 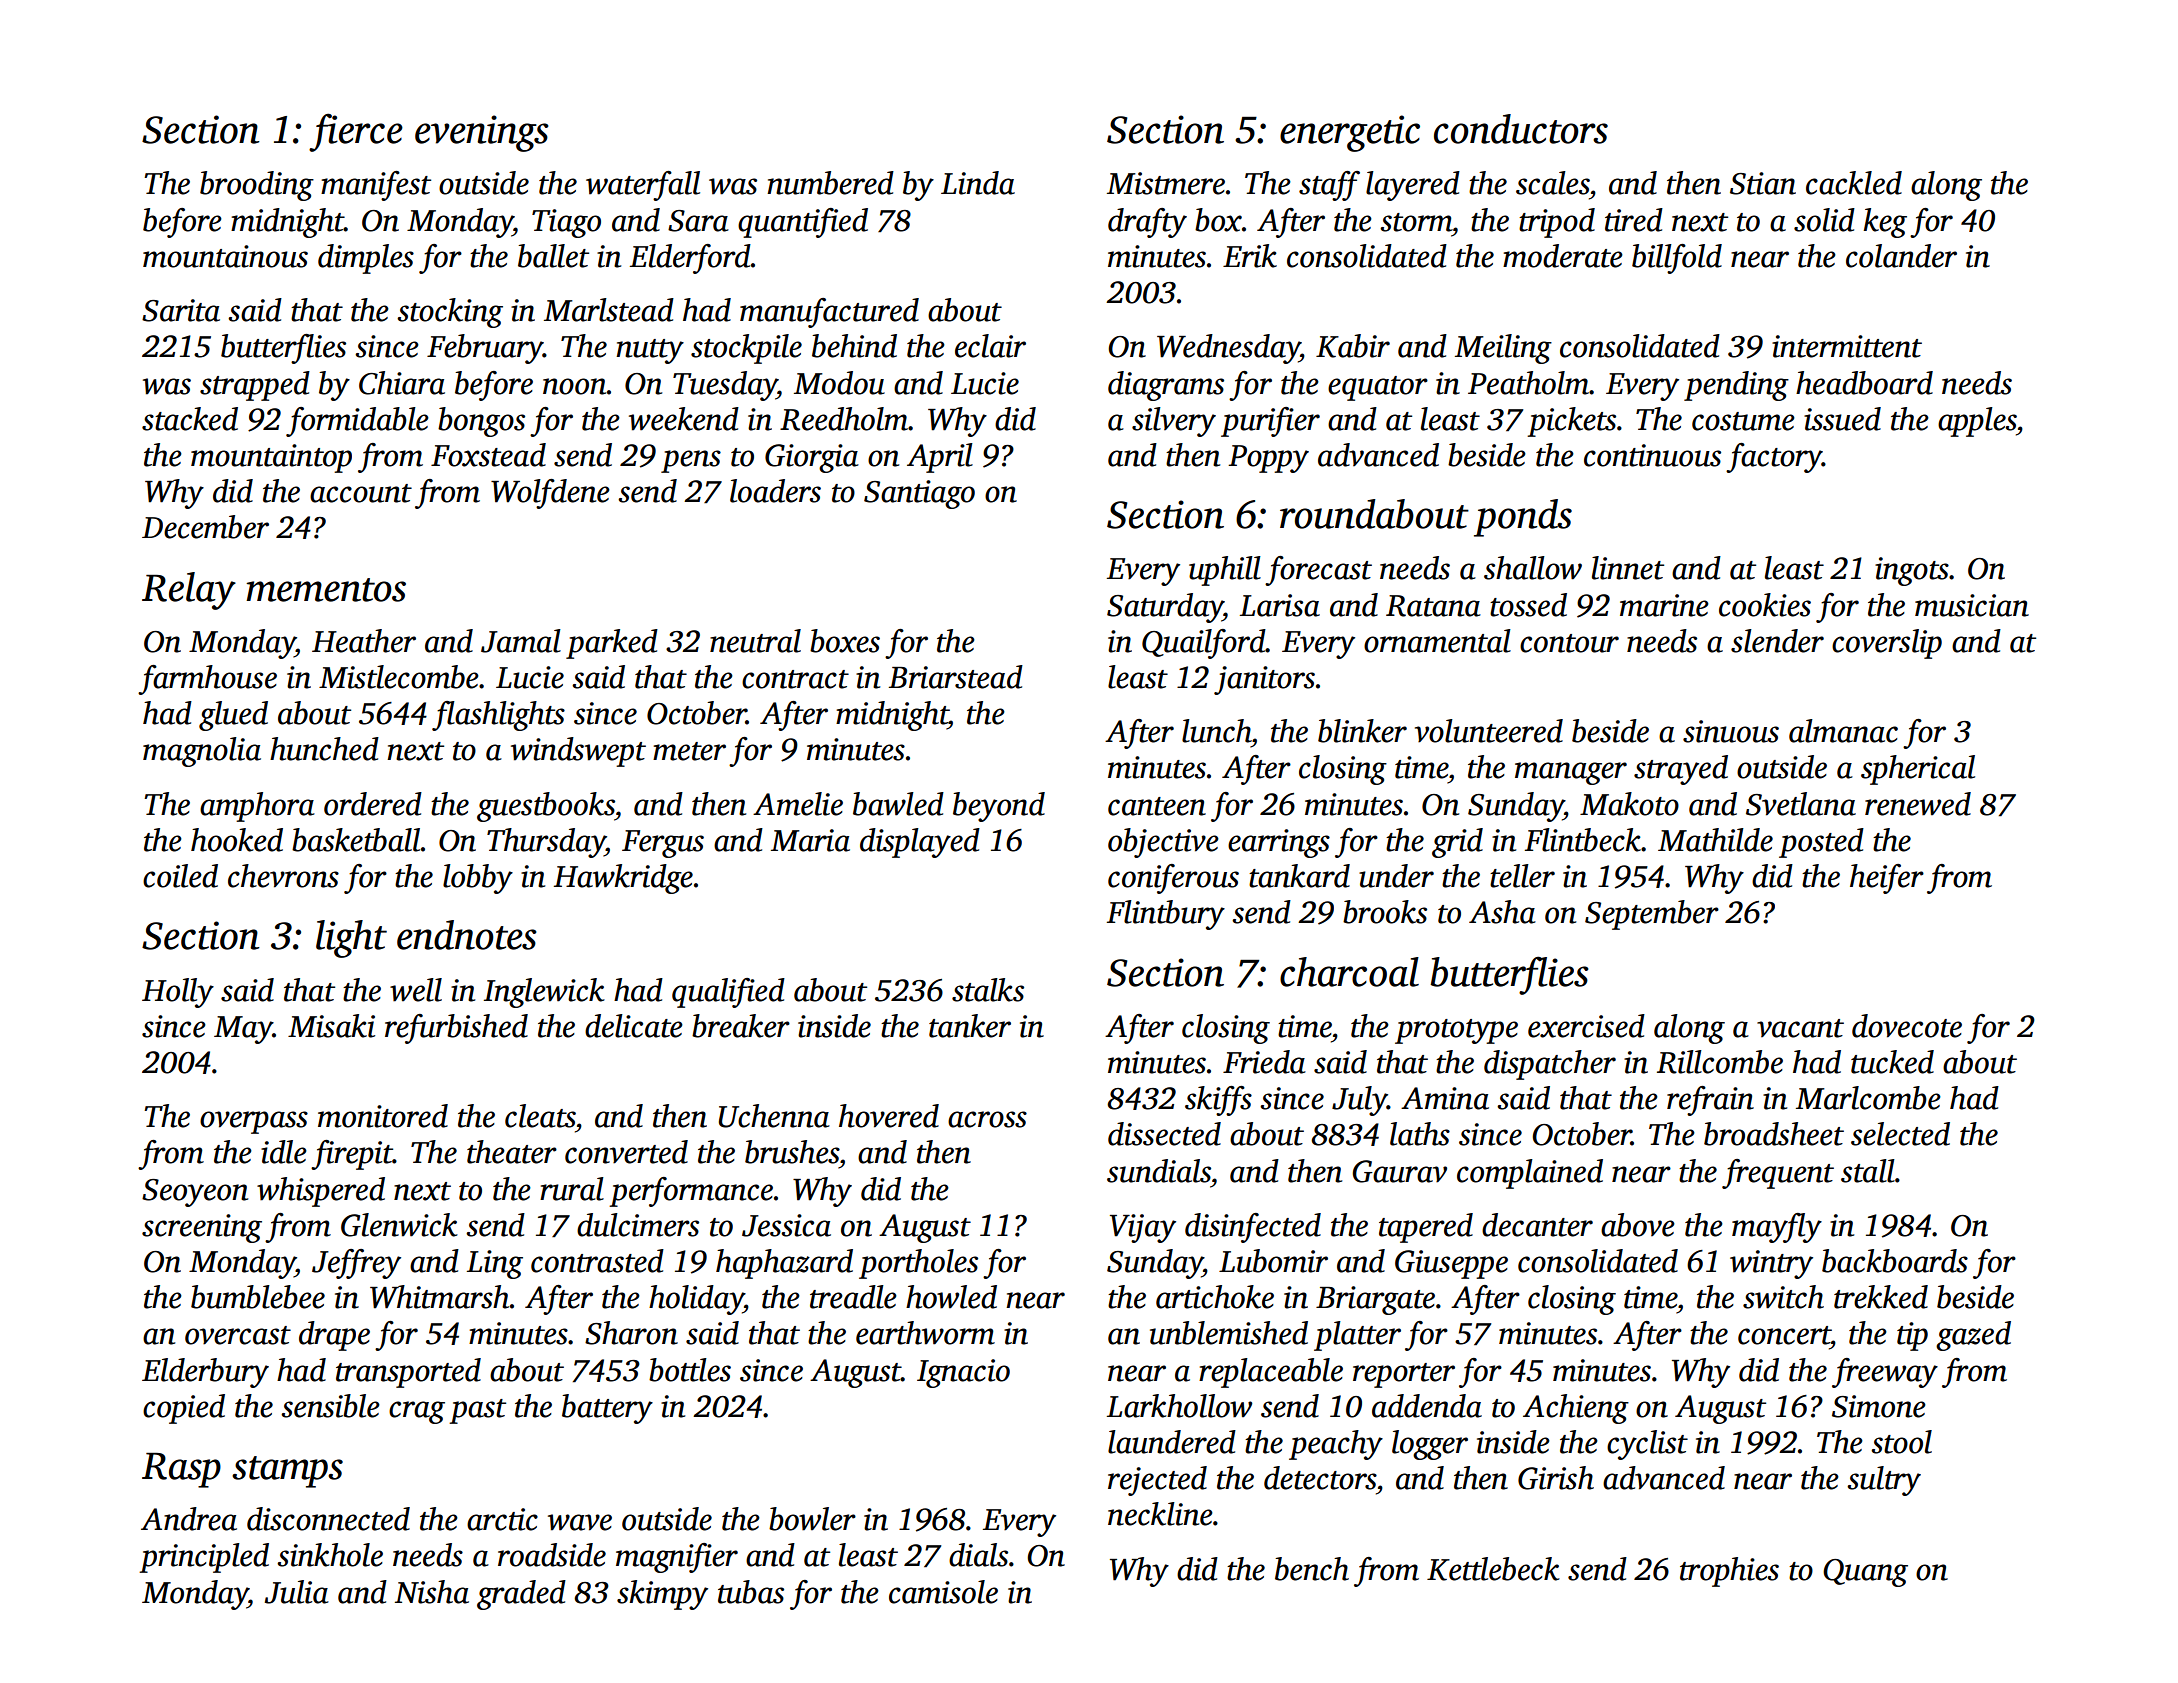 I want to click on backboards, so click(x=1895, y=1261).
